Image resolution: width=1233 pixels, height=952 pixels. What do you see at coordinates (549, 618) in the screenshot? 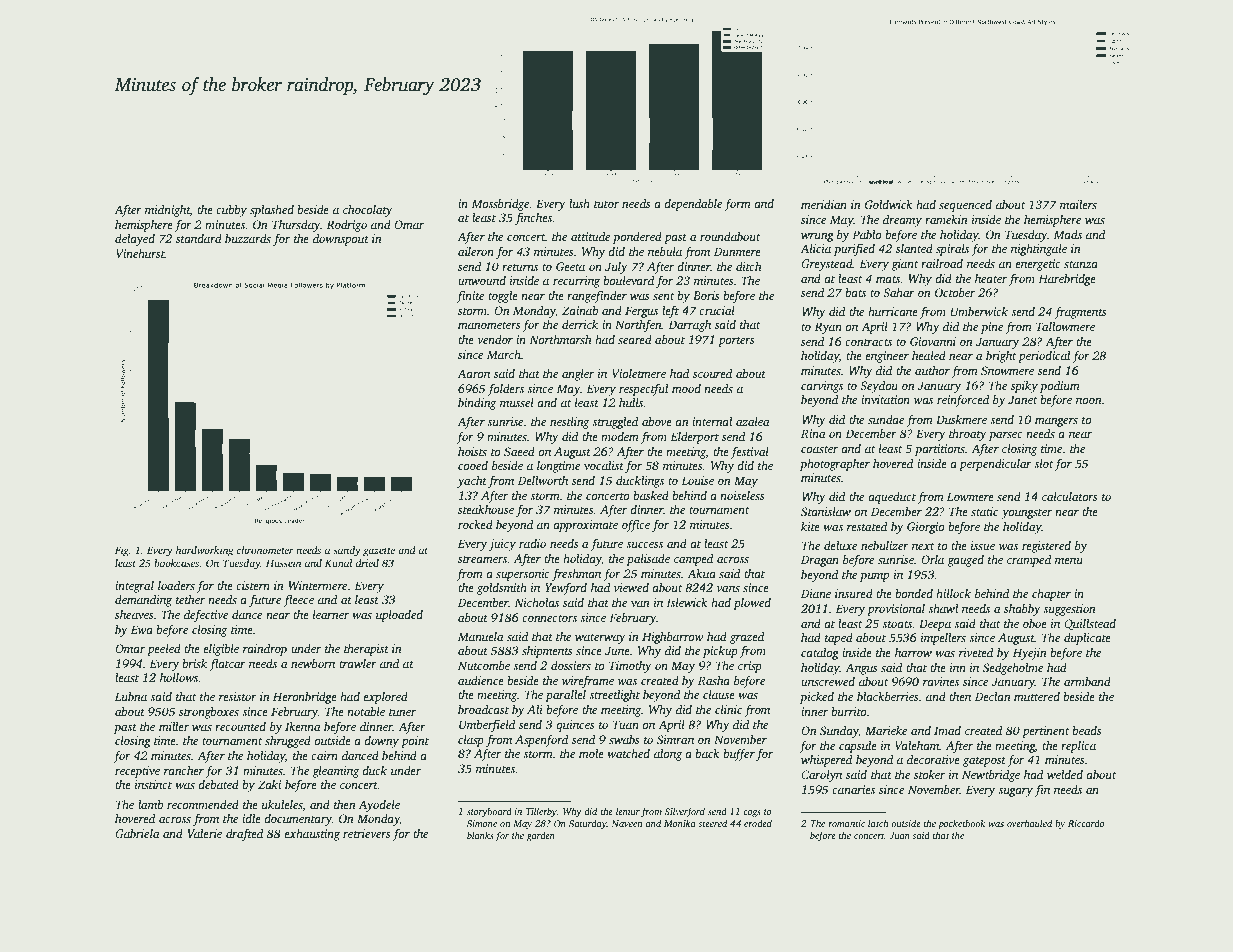
I see `connectors` at bounding box center [549, 618].
